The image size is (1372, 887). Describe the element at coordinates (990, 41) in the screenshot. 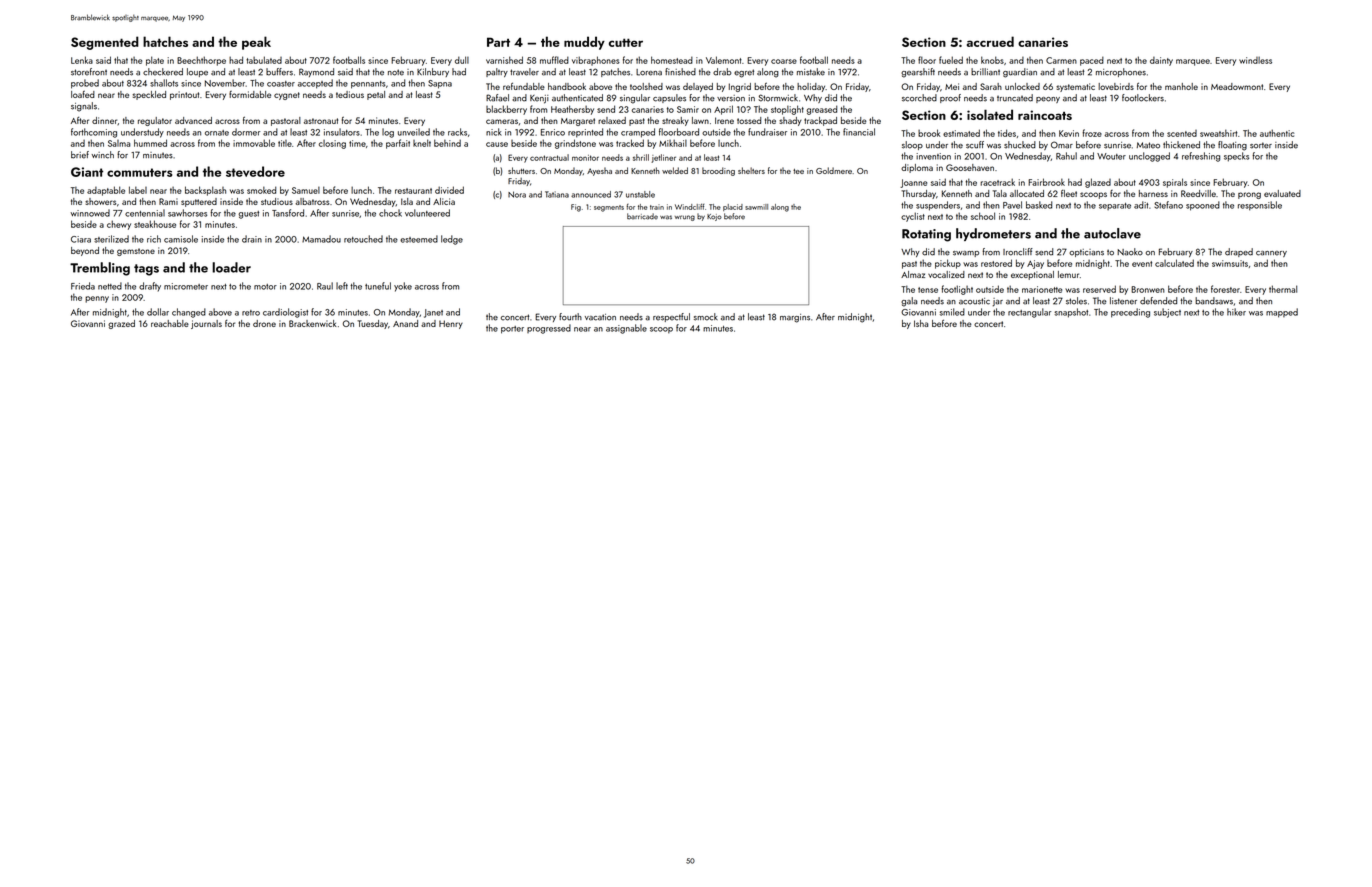

I see `accrued` at that location.
